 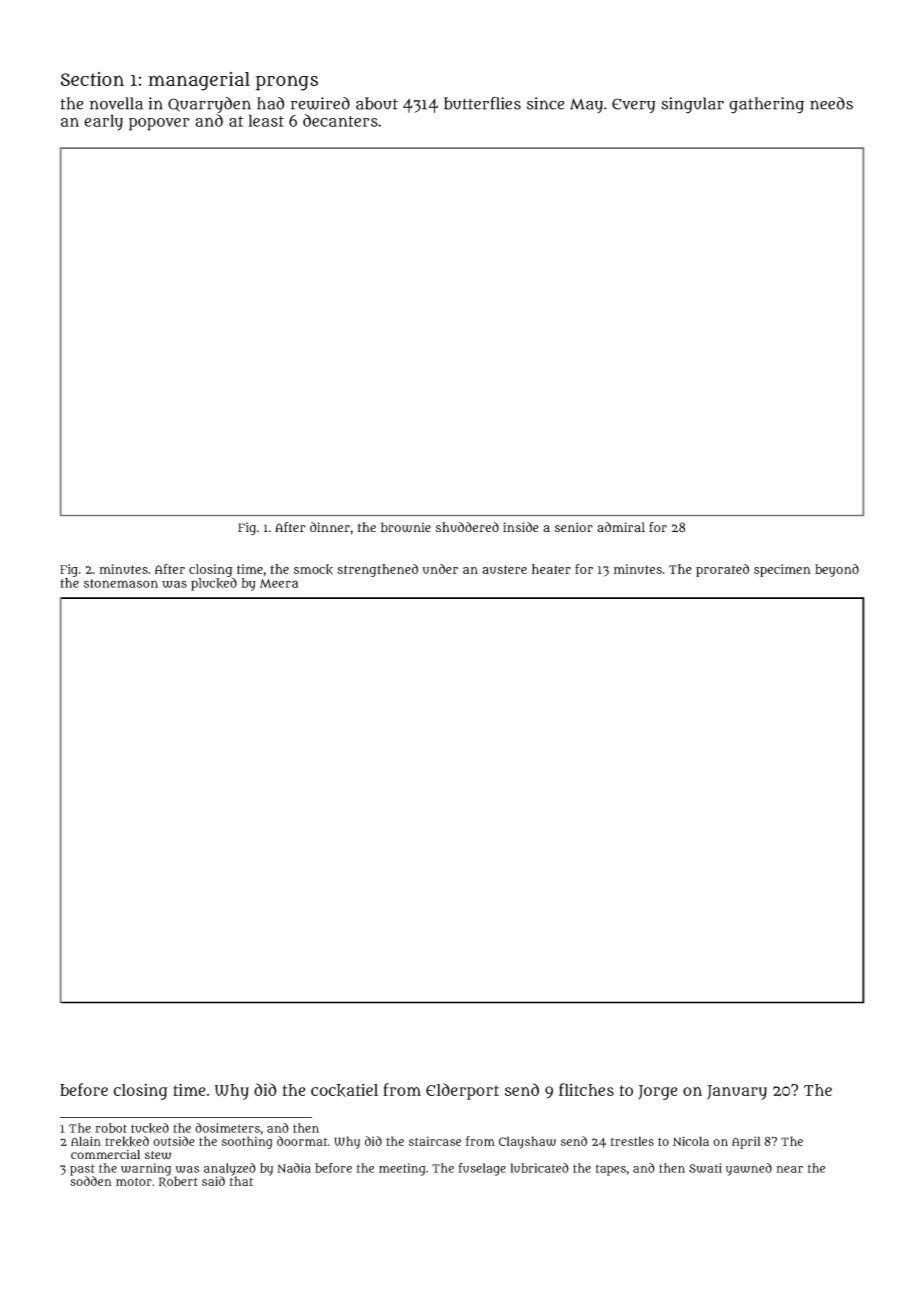 I want to click on flitches, so click(x=586, y=1089).
